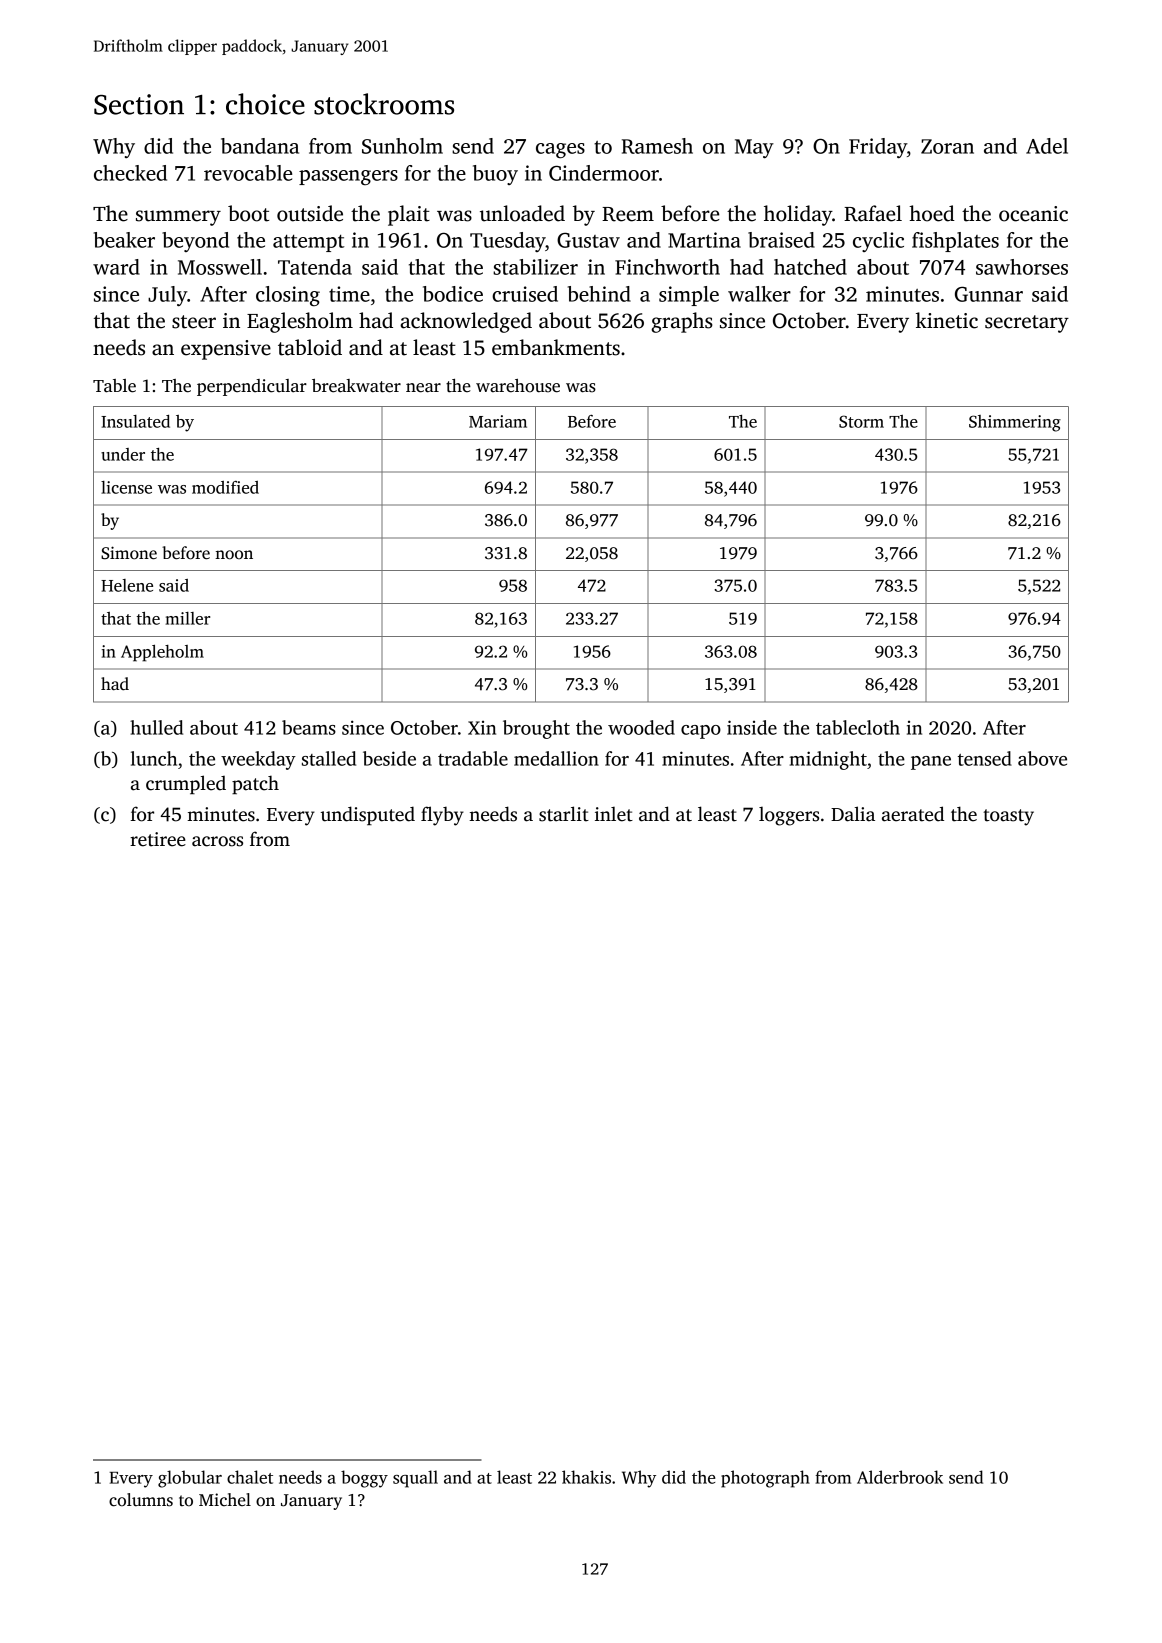 This image has width=1162, height=1643. What do you see at coordinates (586, 1477) in the image?
I see `khakis` at bounding box center [586, 1477].
